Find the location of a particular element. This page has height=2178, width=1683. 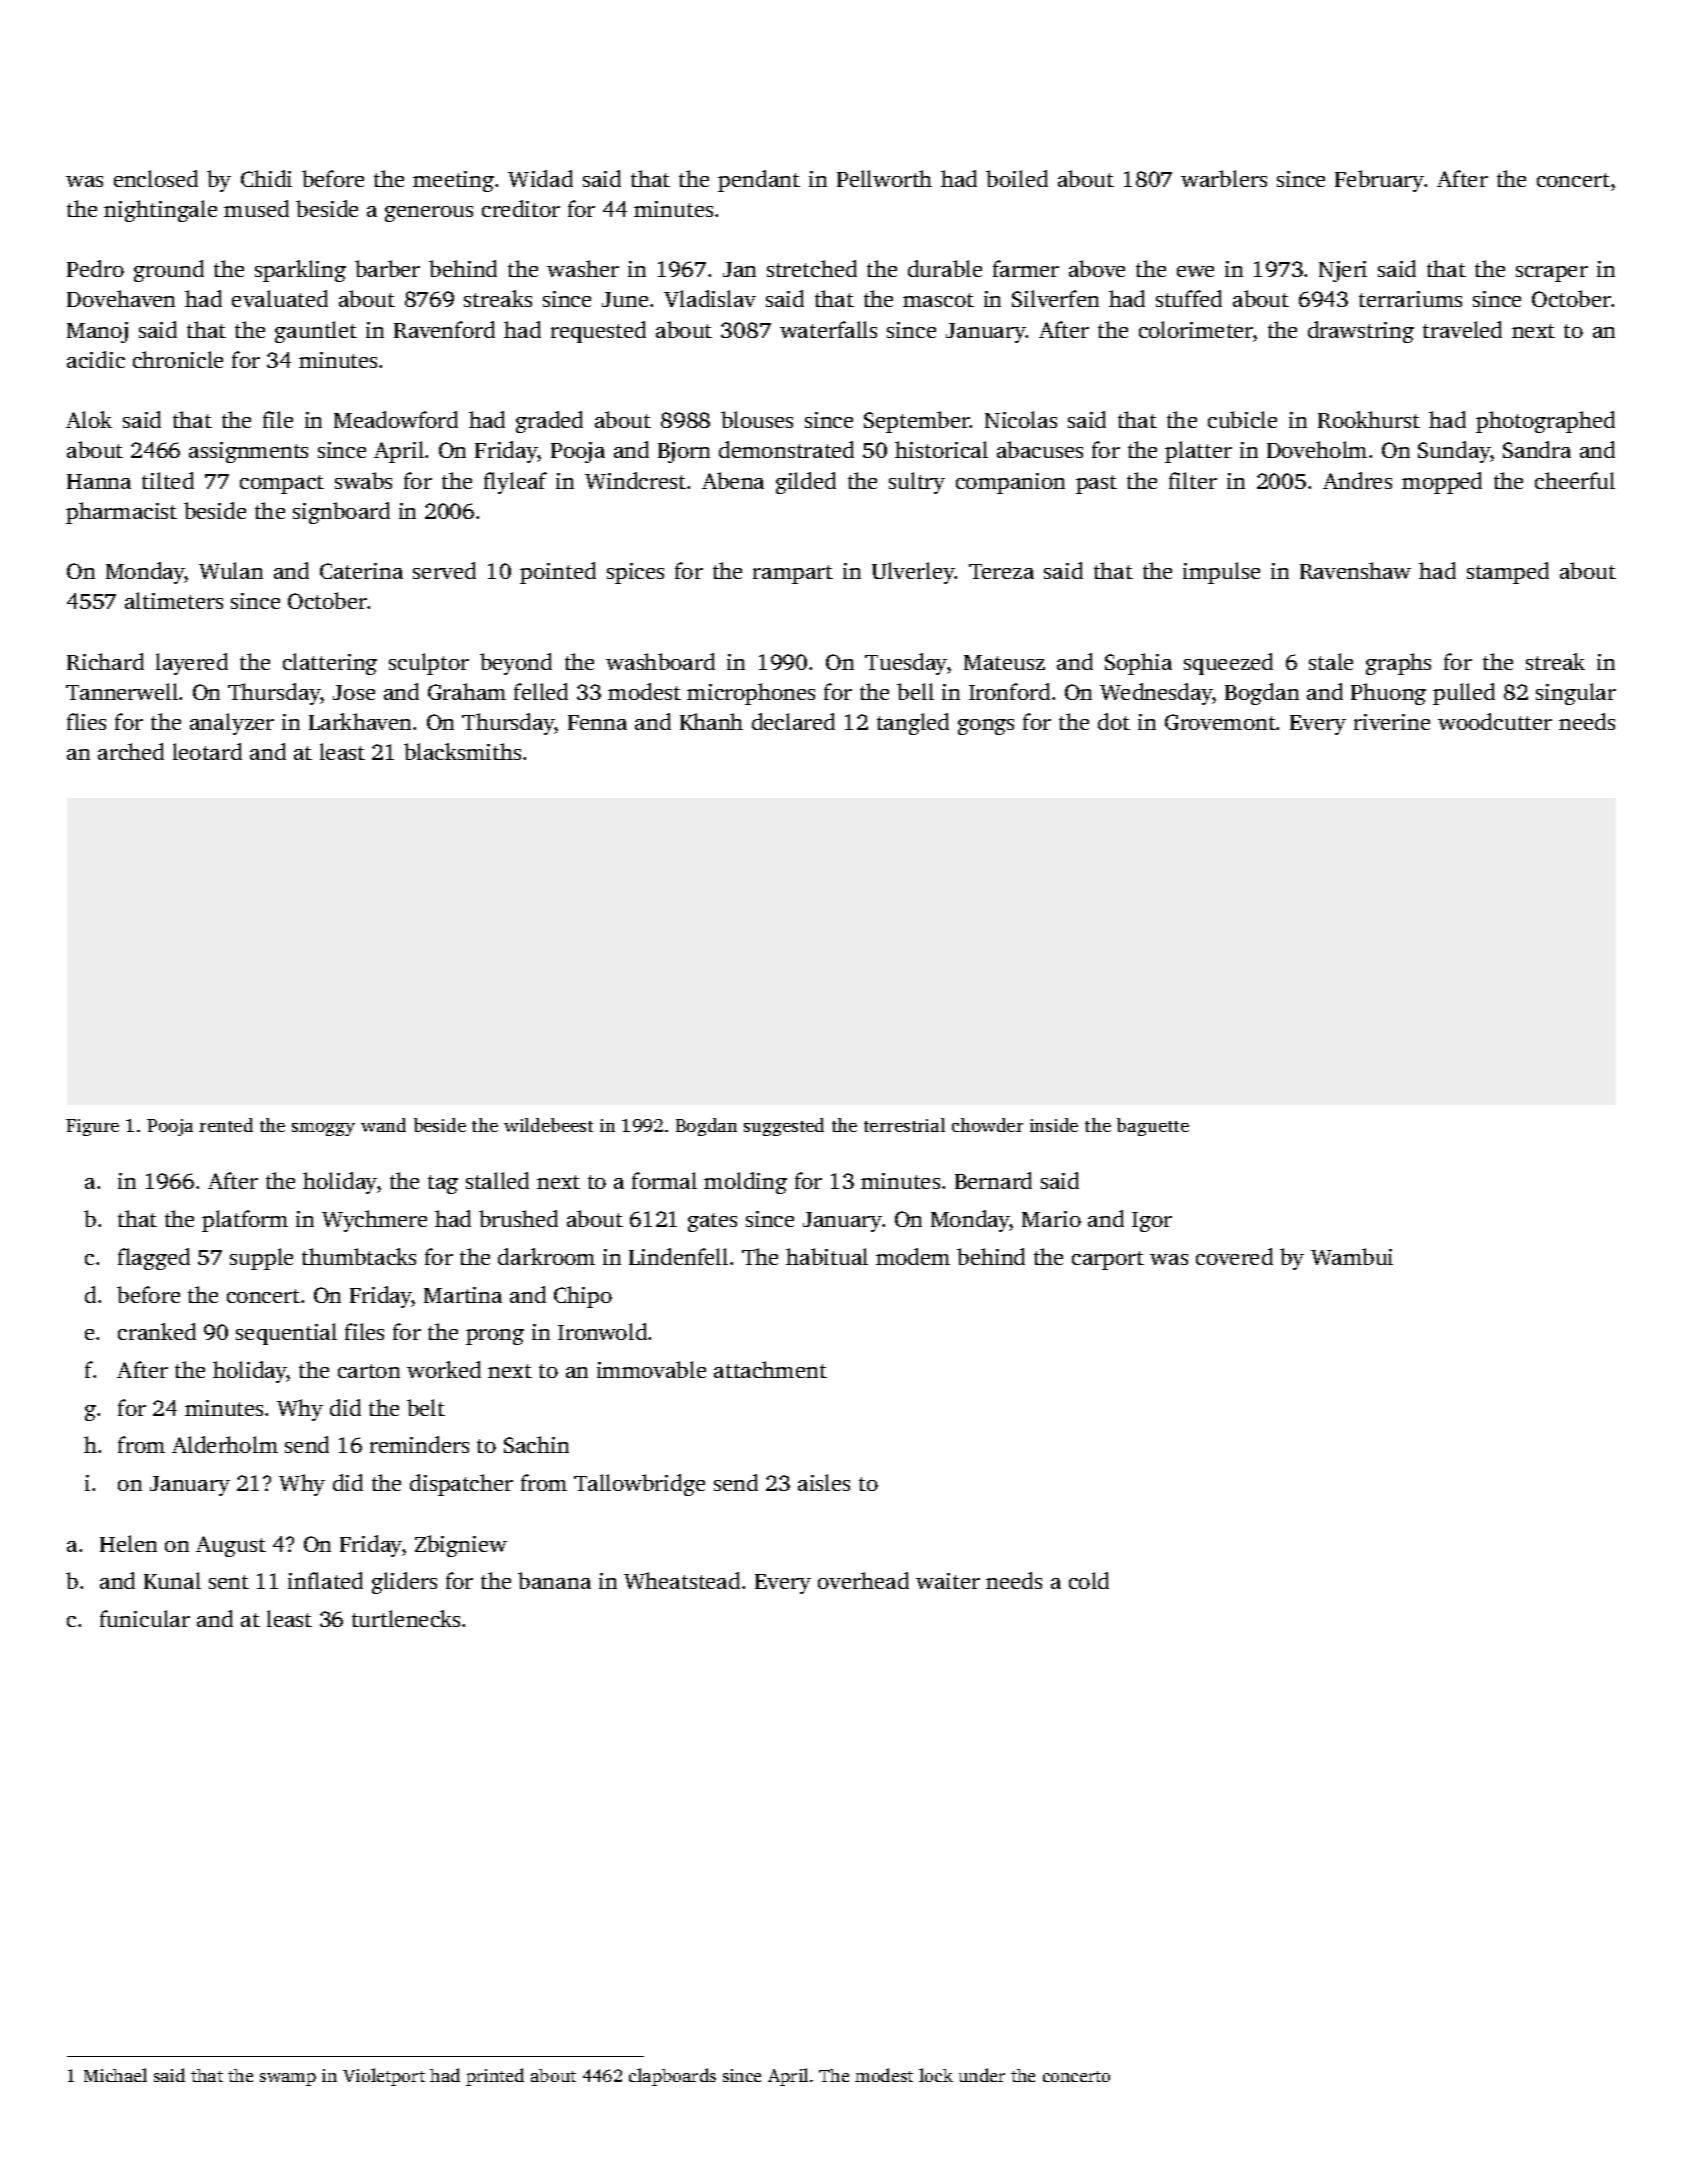

smoggy is located at coordinates (323, 1129).
